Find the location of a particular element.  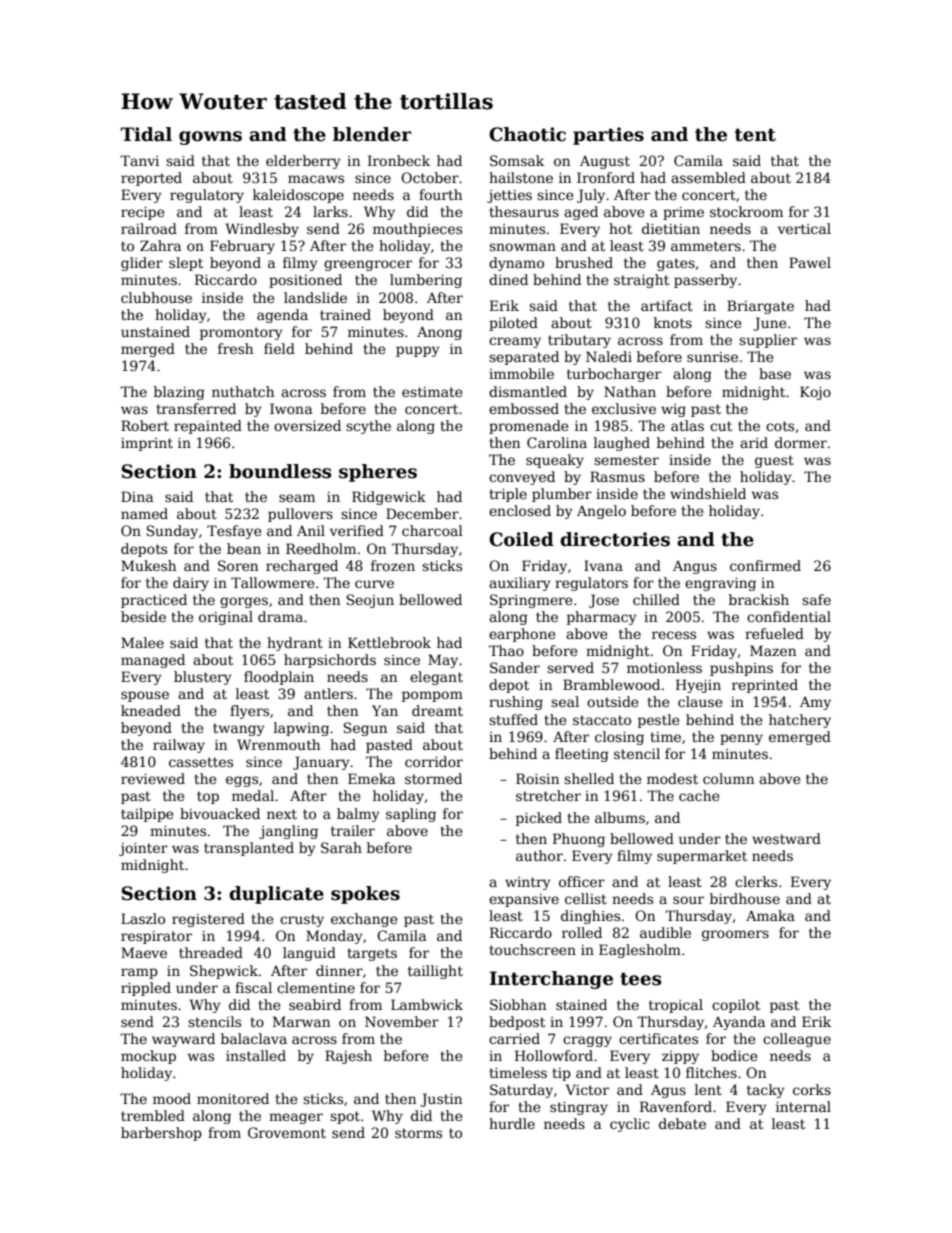

audible is located at coordinates (665, 932).
